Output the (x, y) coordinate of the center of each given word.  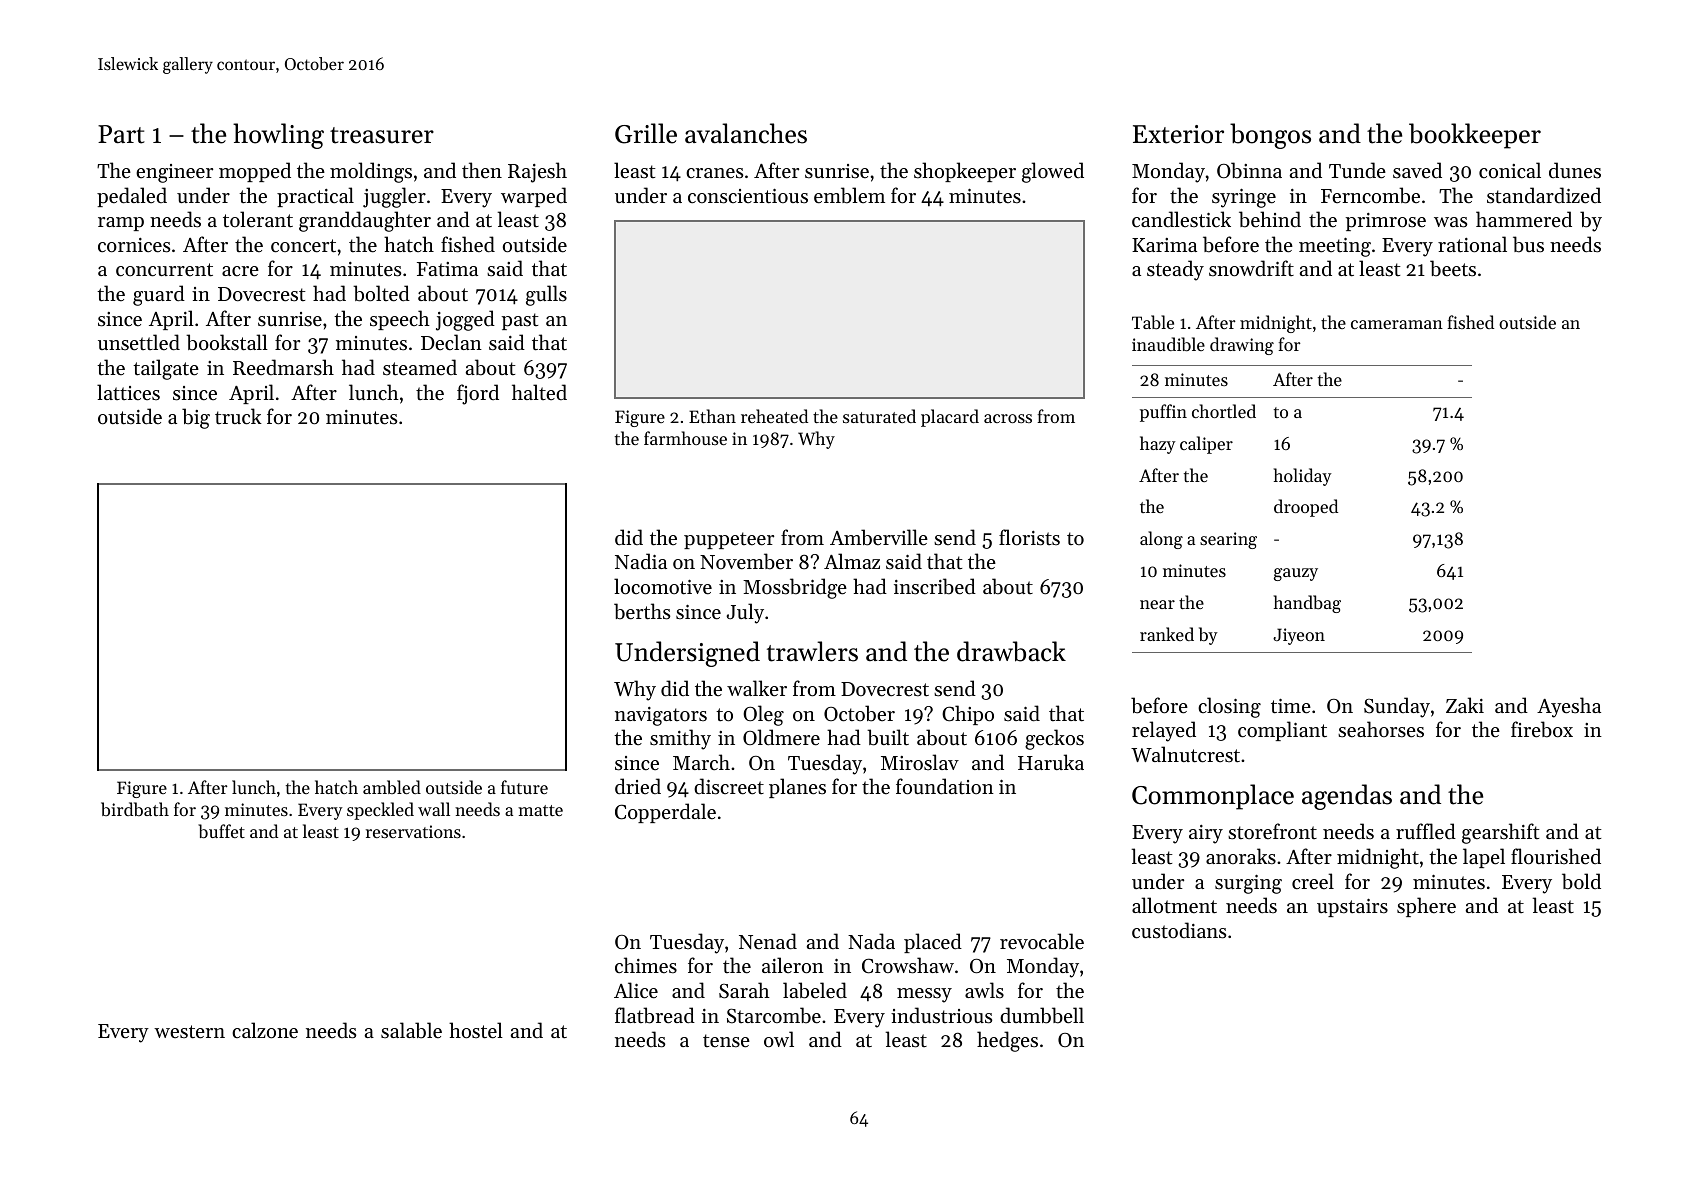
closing (1229, 707)
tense (726, 1041)
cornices (134, 245)
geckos (1054, 739)
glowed (1053, 172)
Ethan (712, 416)
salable (411, 1030)
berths (642, 611)
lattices (128, 392)
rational (1472, 244)
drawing (1242, 346)
